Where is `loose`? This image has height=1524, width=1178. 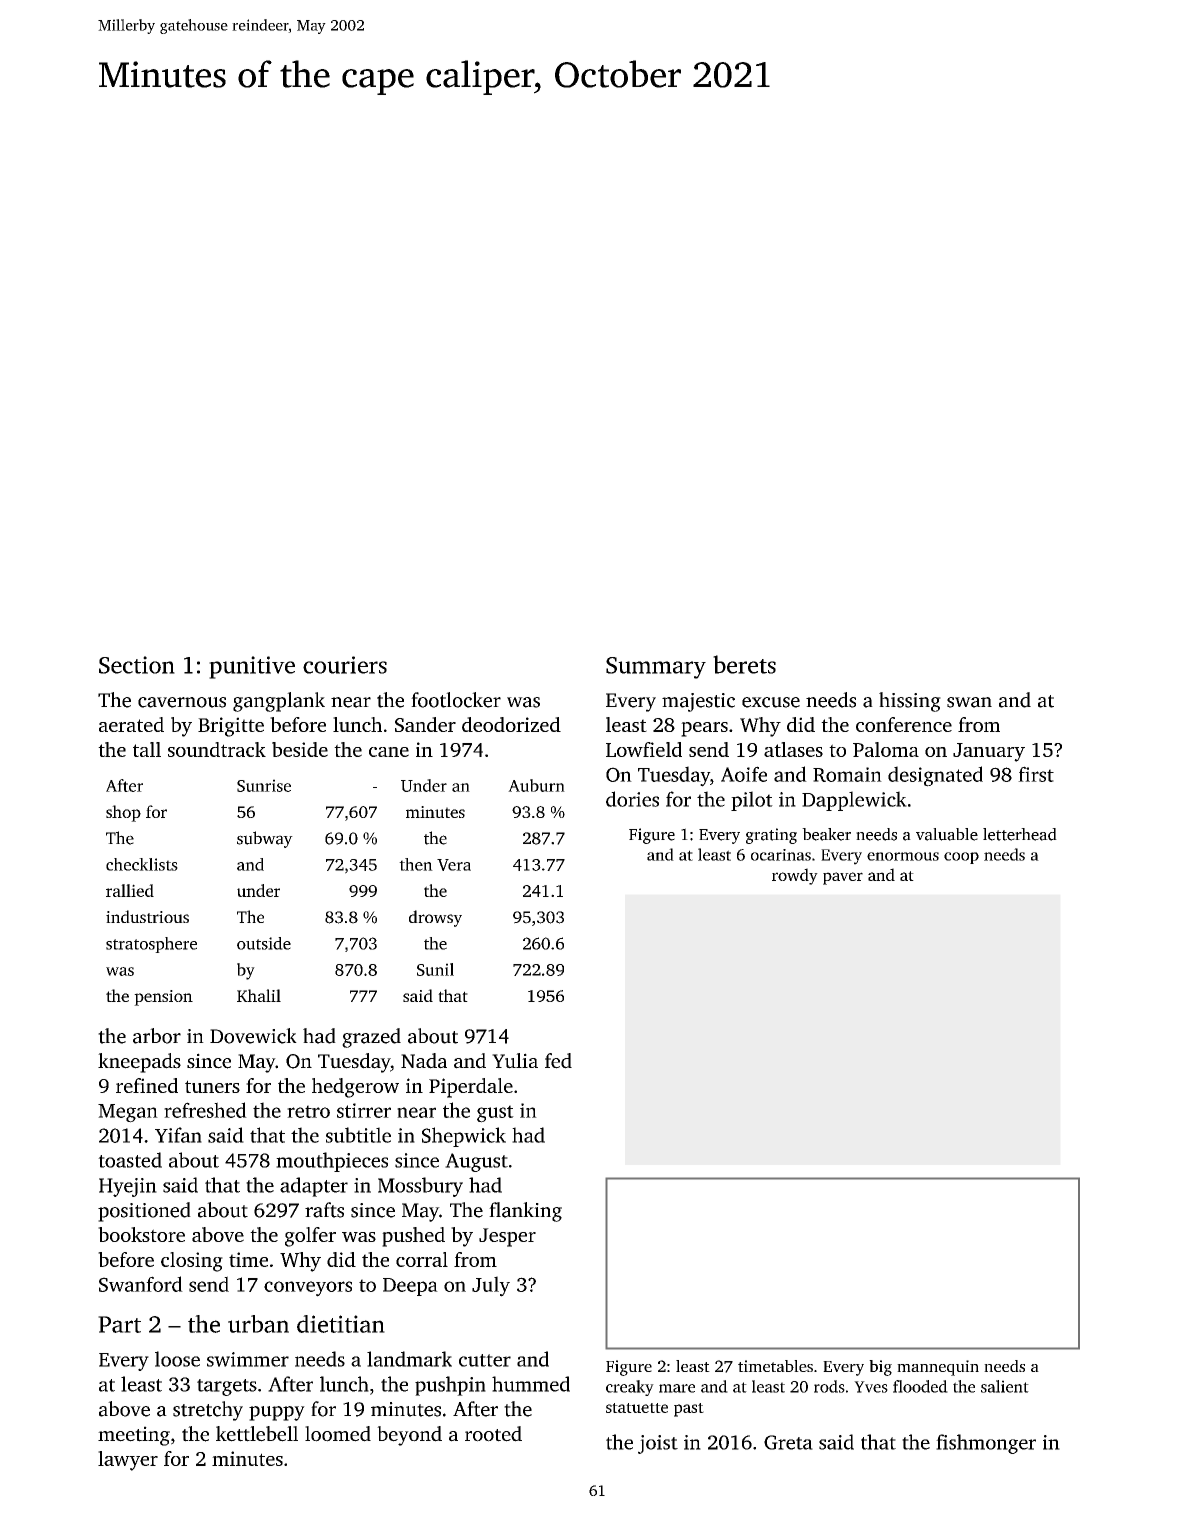
loose is located at coordinates (177, 1359).
